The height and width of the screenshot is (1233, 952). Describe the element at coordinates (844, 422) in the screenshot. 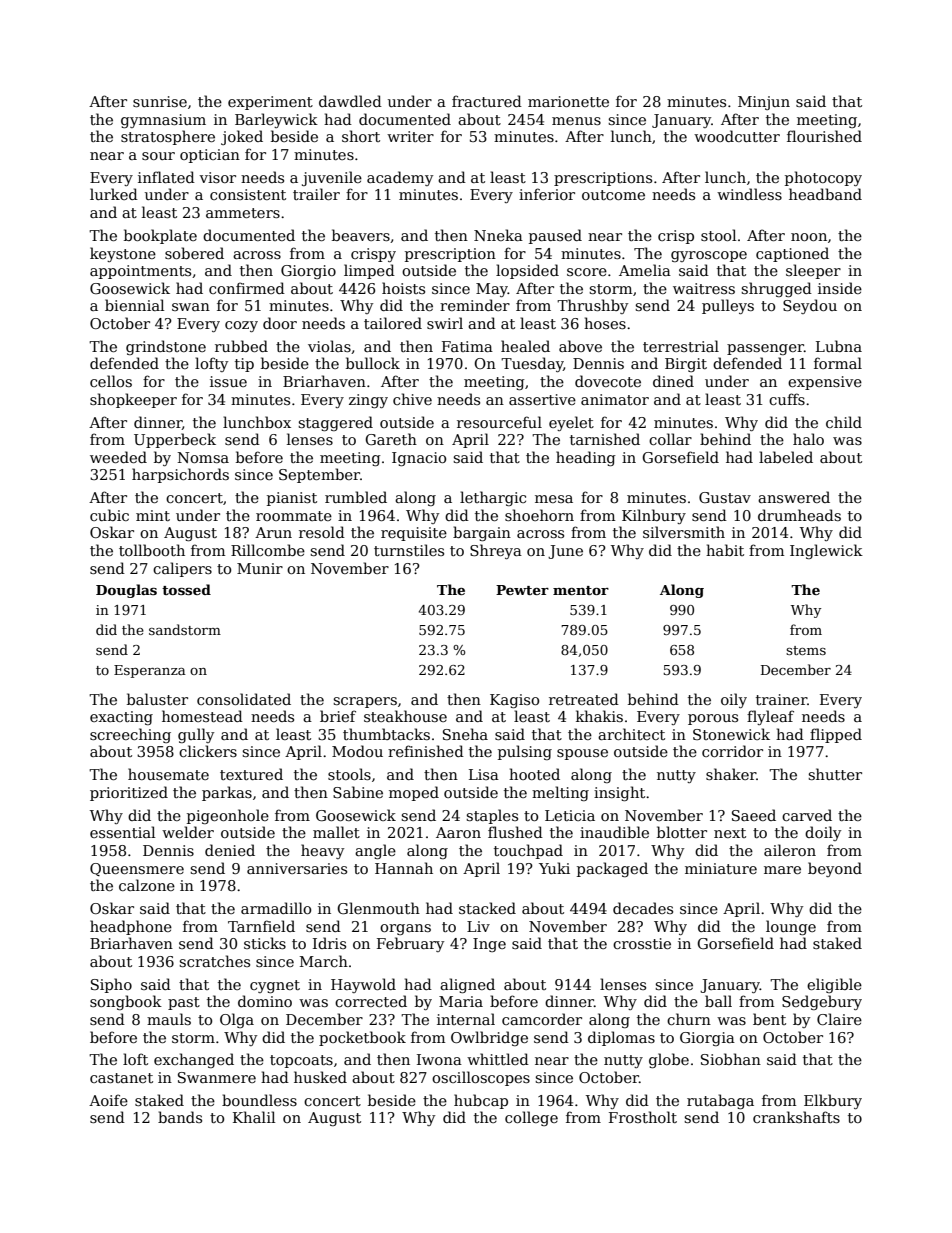

I see `child` at that location.
